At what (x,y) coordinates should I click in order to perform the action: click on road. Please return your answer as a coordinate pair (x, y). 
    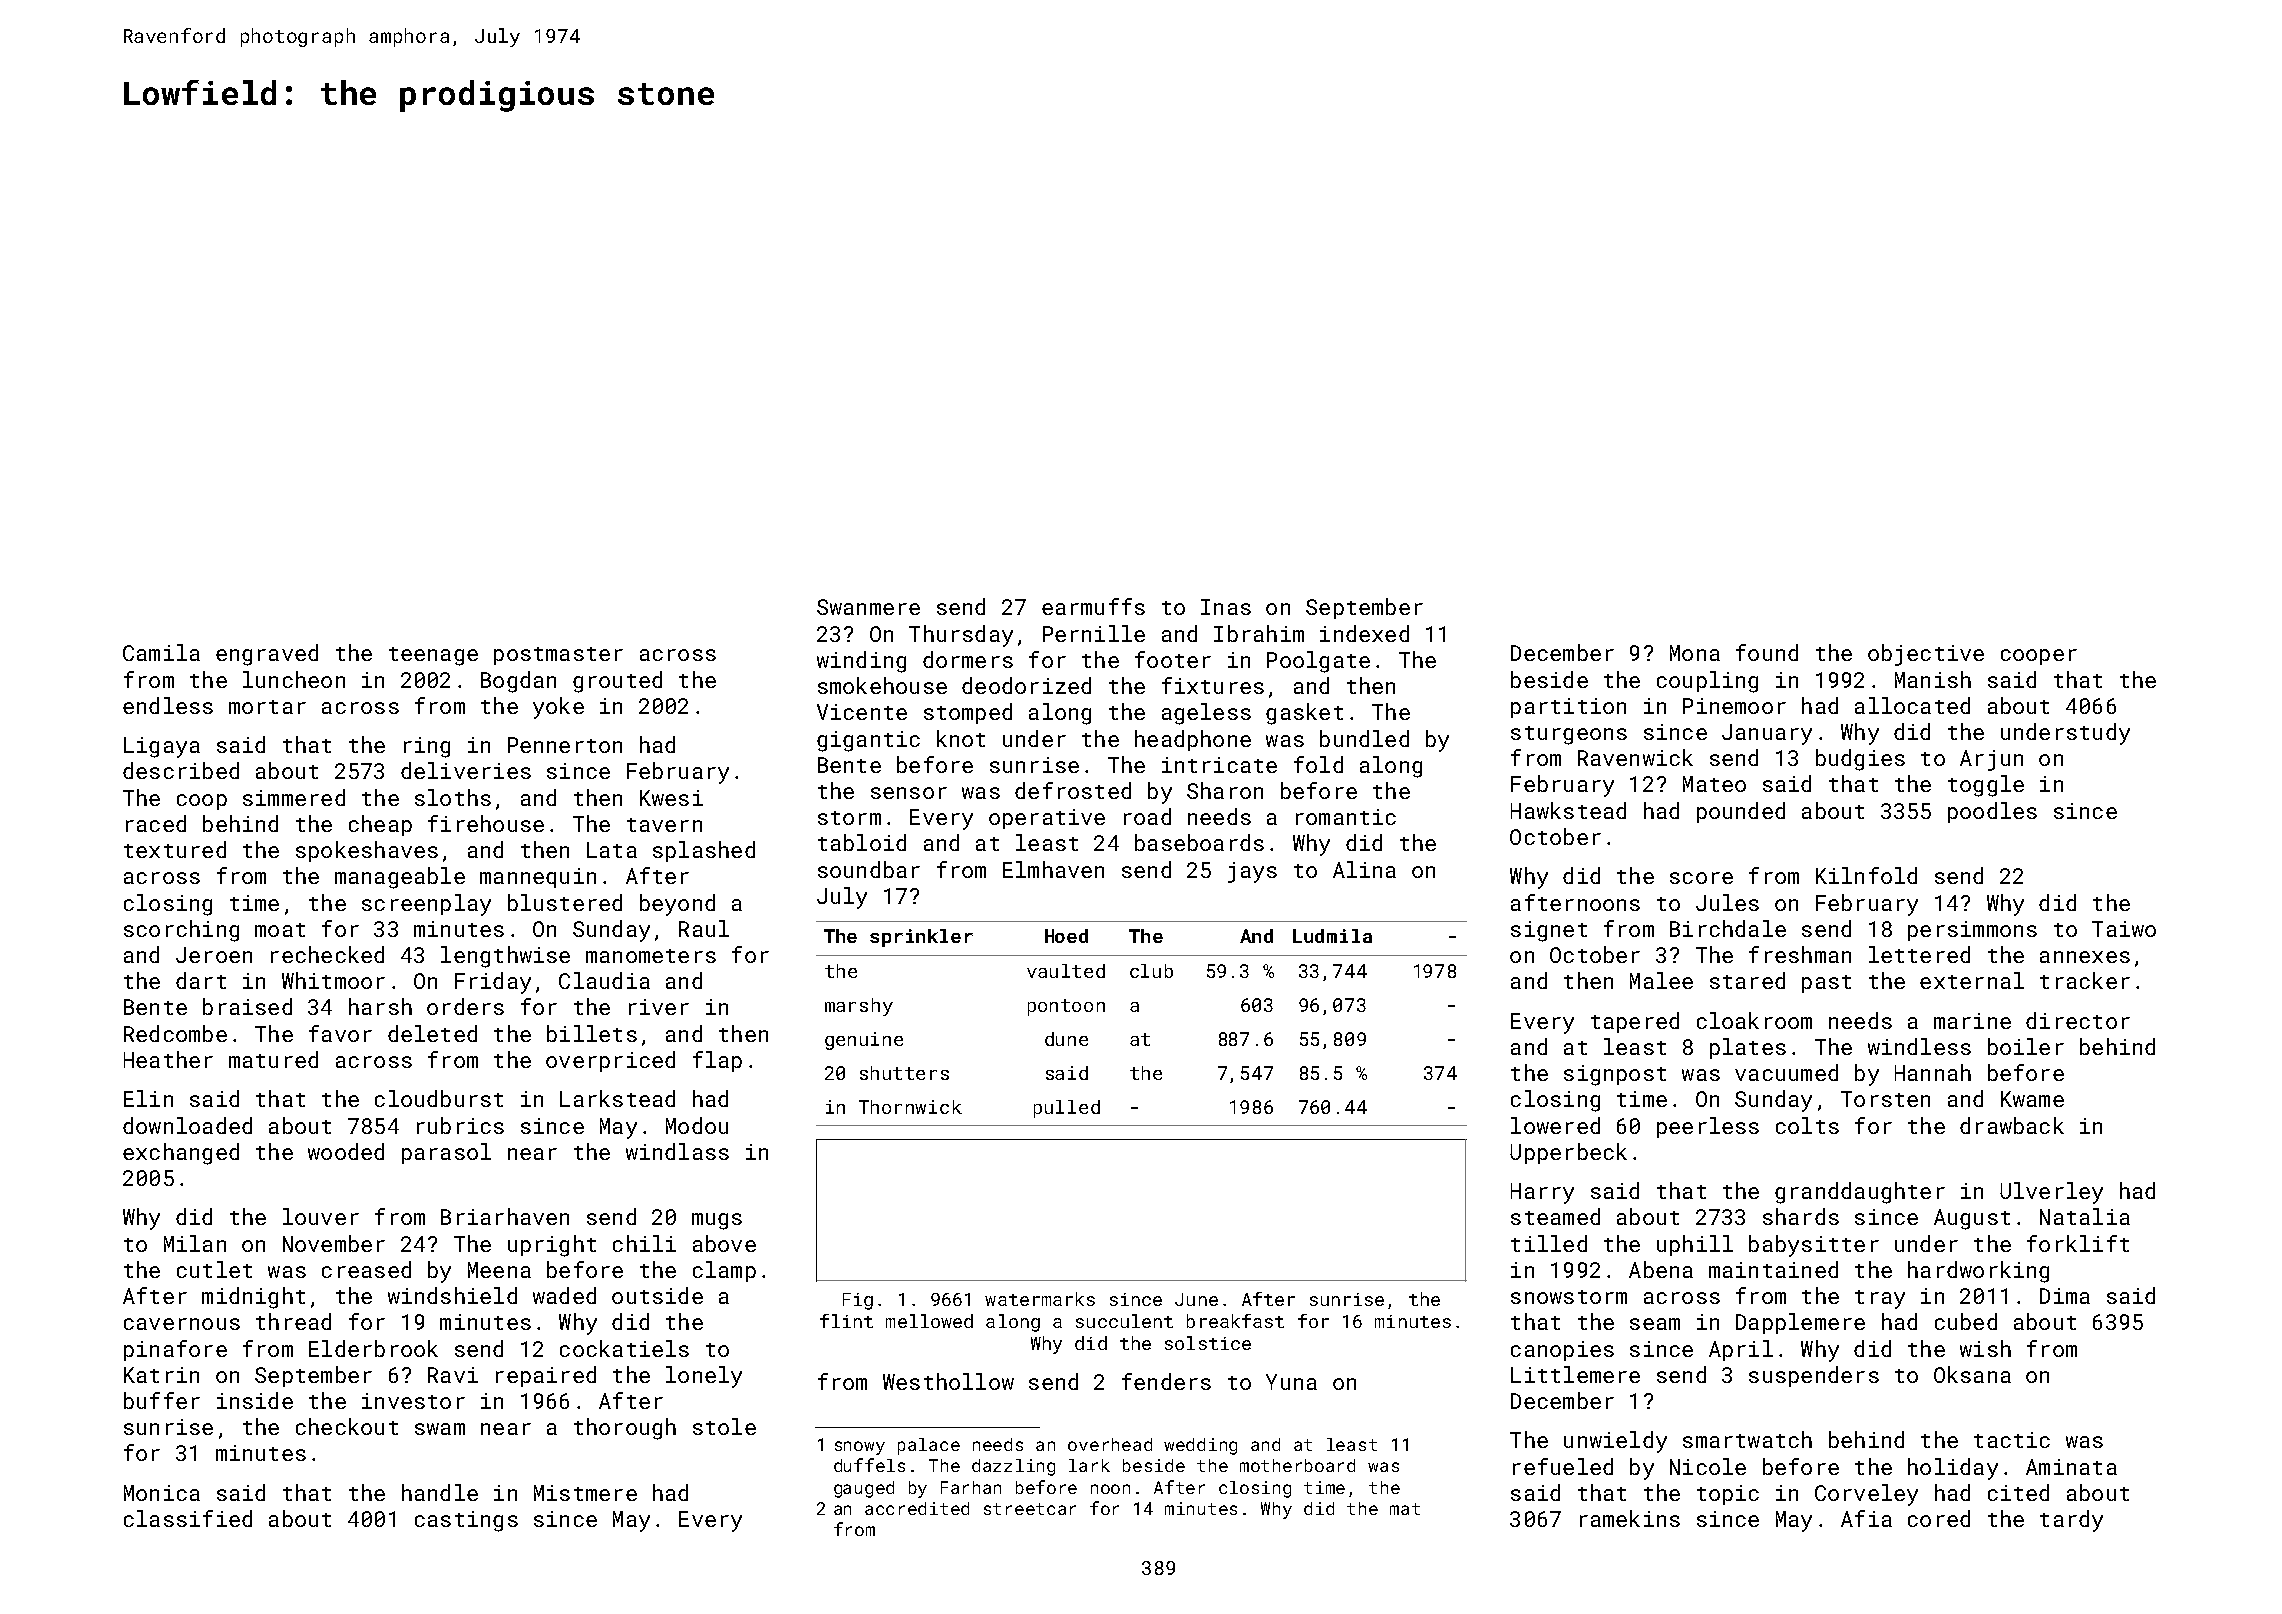
    Looking at the image, I should click on (1147, 816).
